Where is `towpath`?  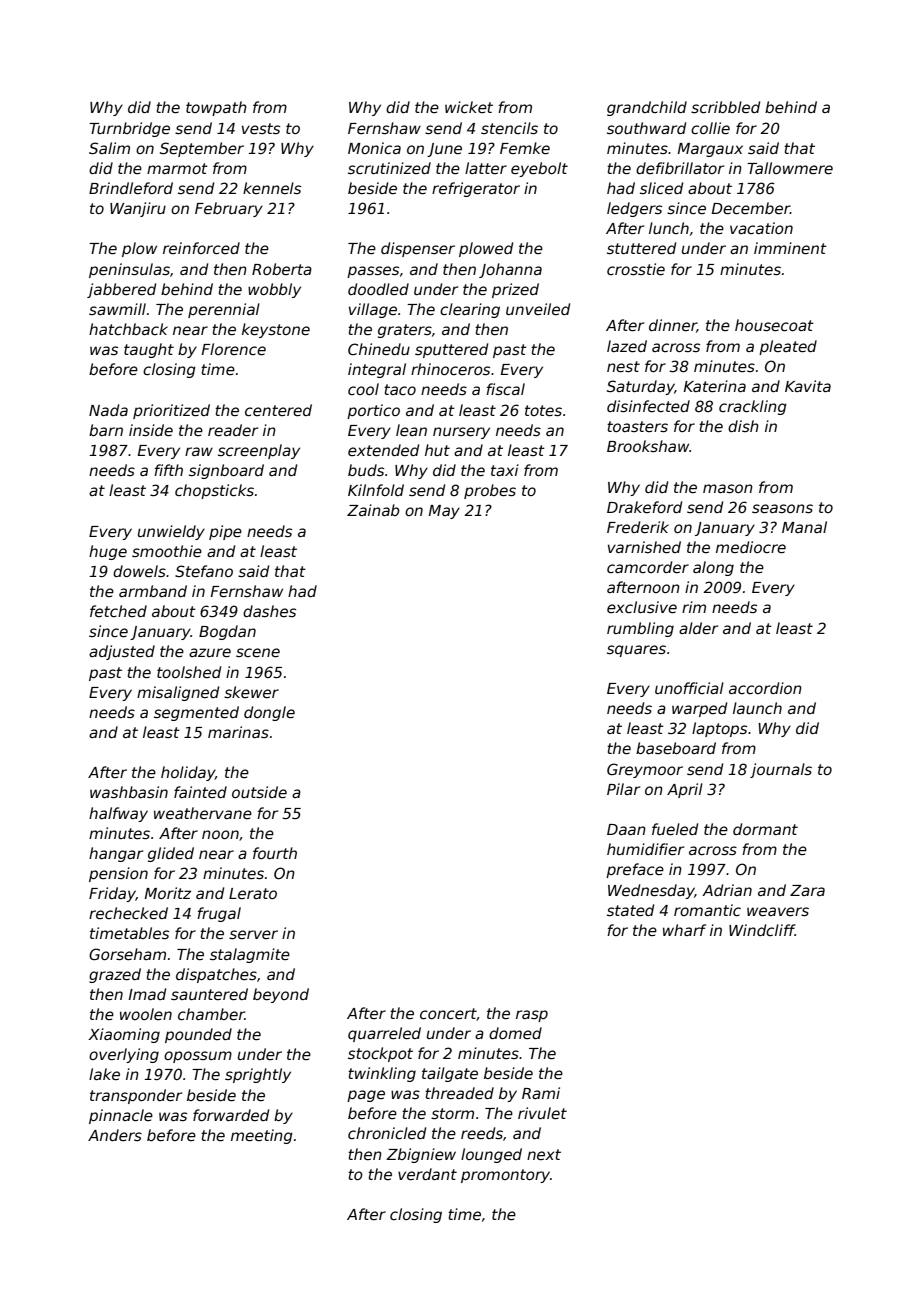 towpath is located at coordinates (216, 108).
